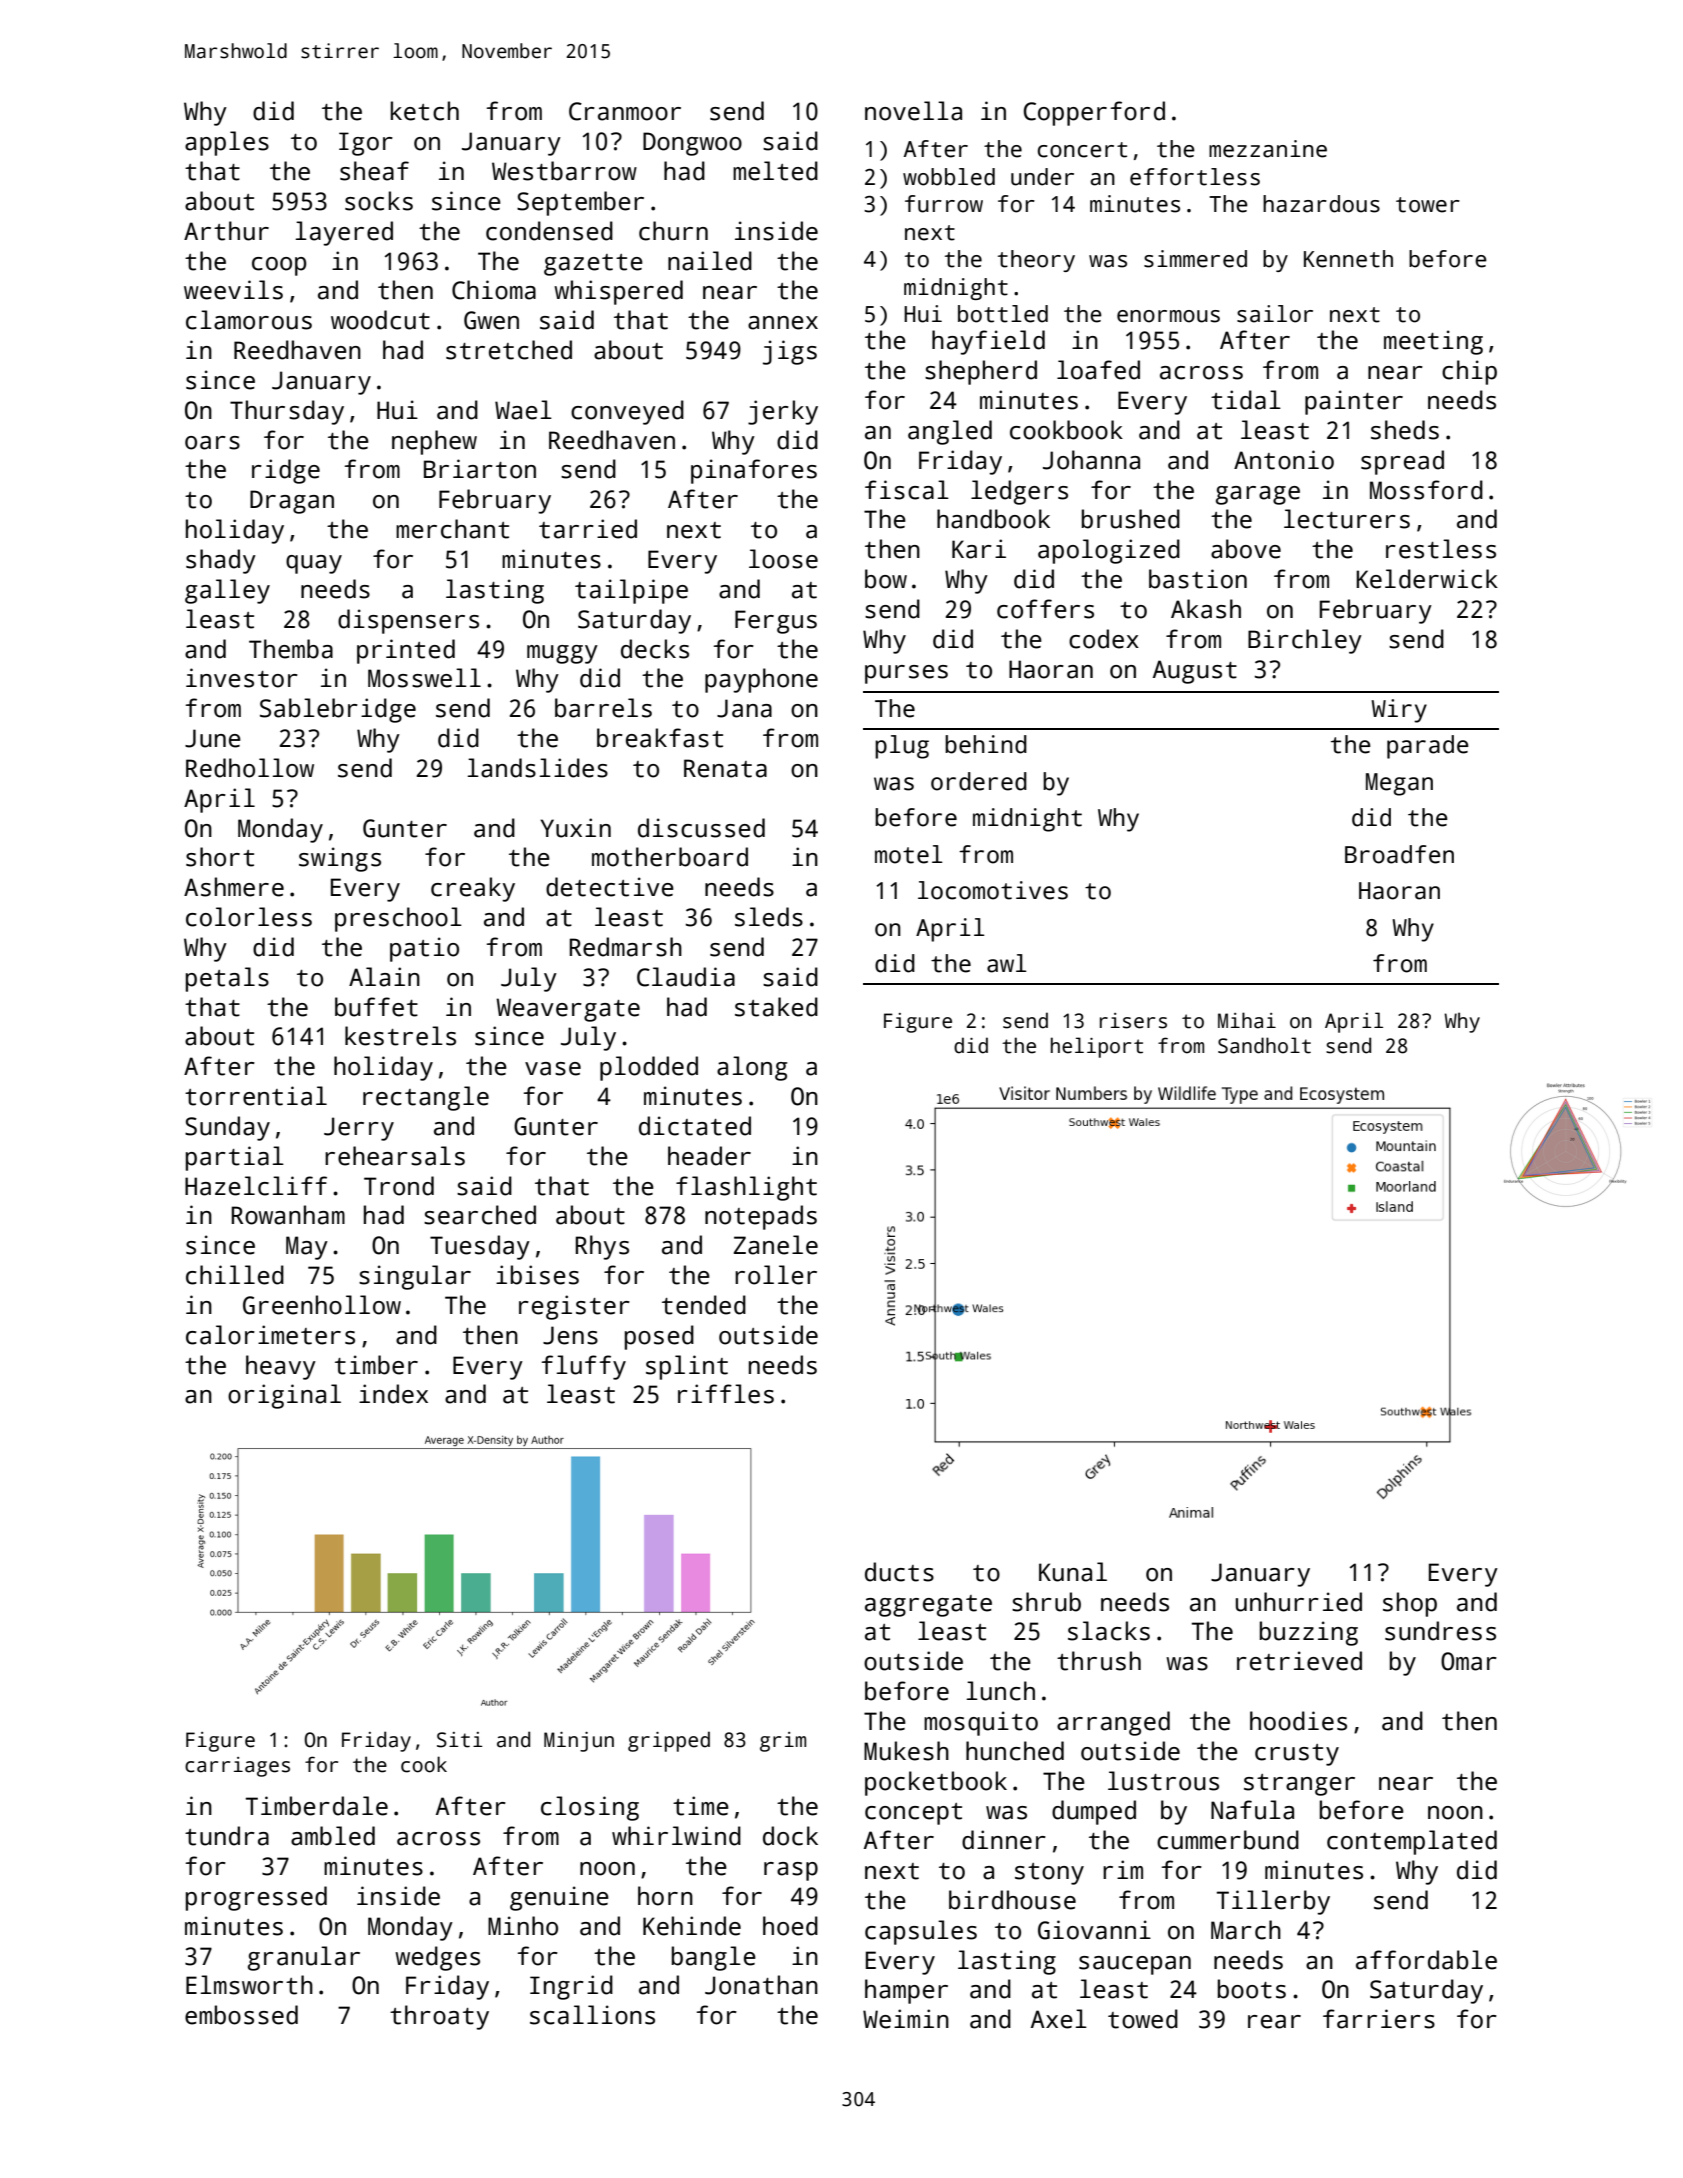 Image resolution: width=1683 pixels, height=2178 pixels. Describe the element at coordinates (359, 1129) in the screenshot. I see `Jerry` at that location.
